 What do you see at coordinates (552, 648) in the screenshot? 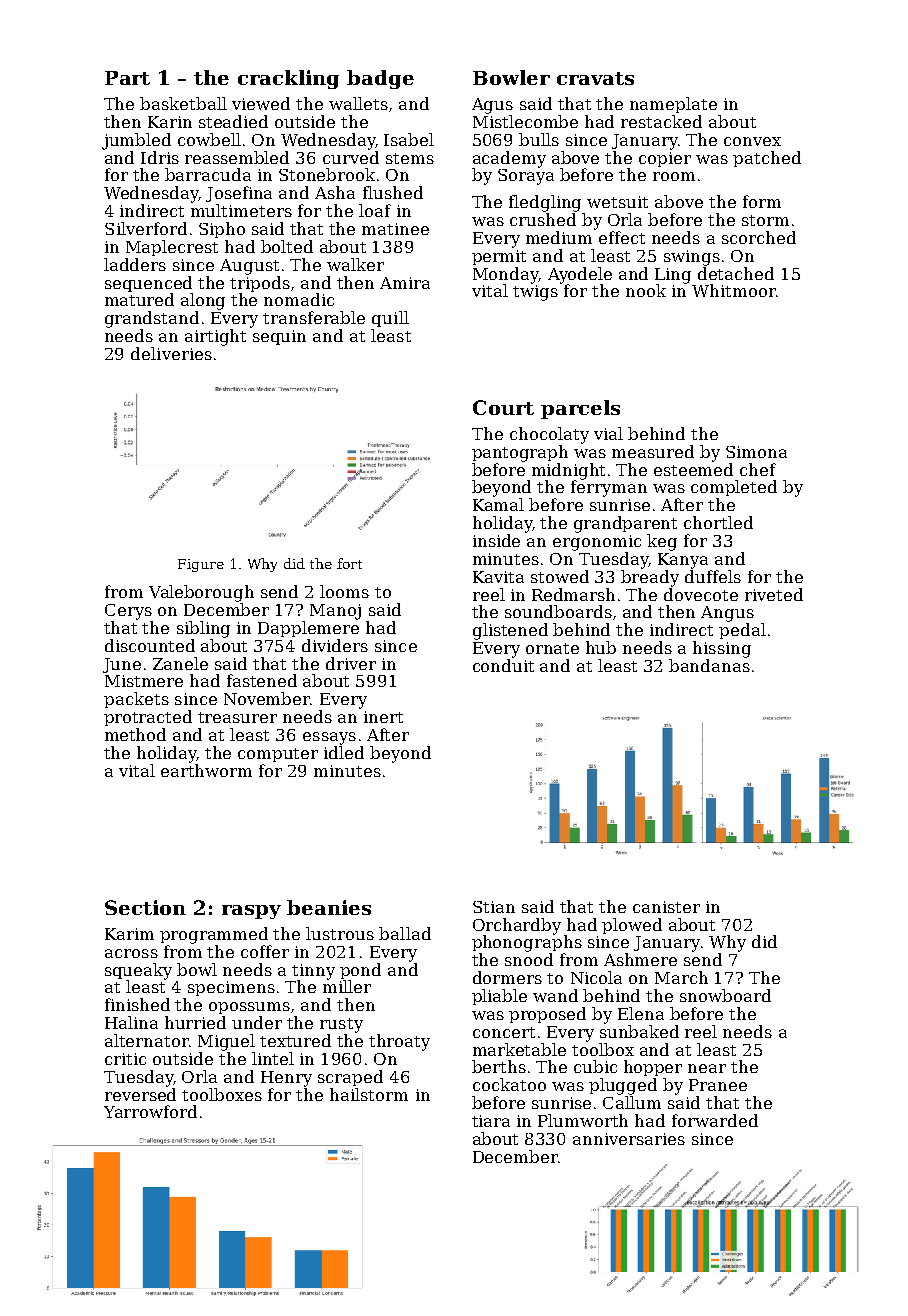
I see `ornate` at bounding box center [552, 648].
